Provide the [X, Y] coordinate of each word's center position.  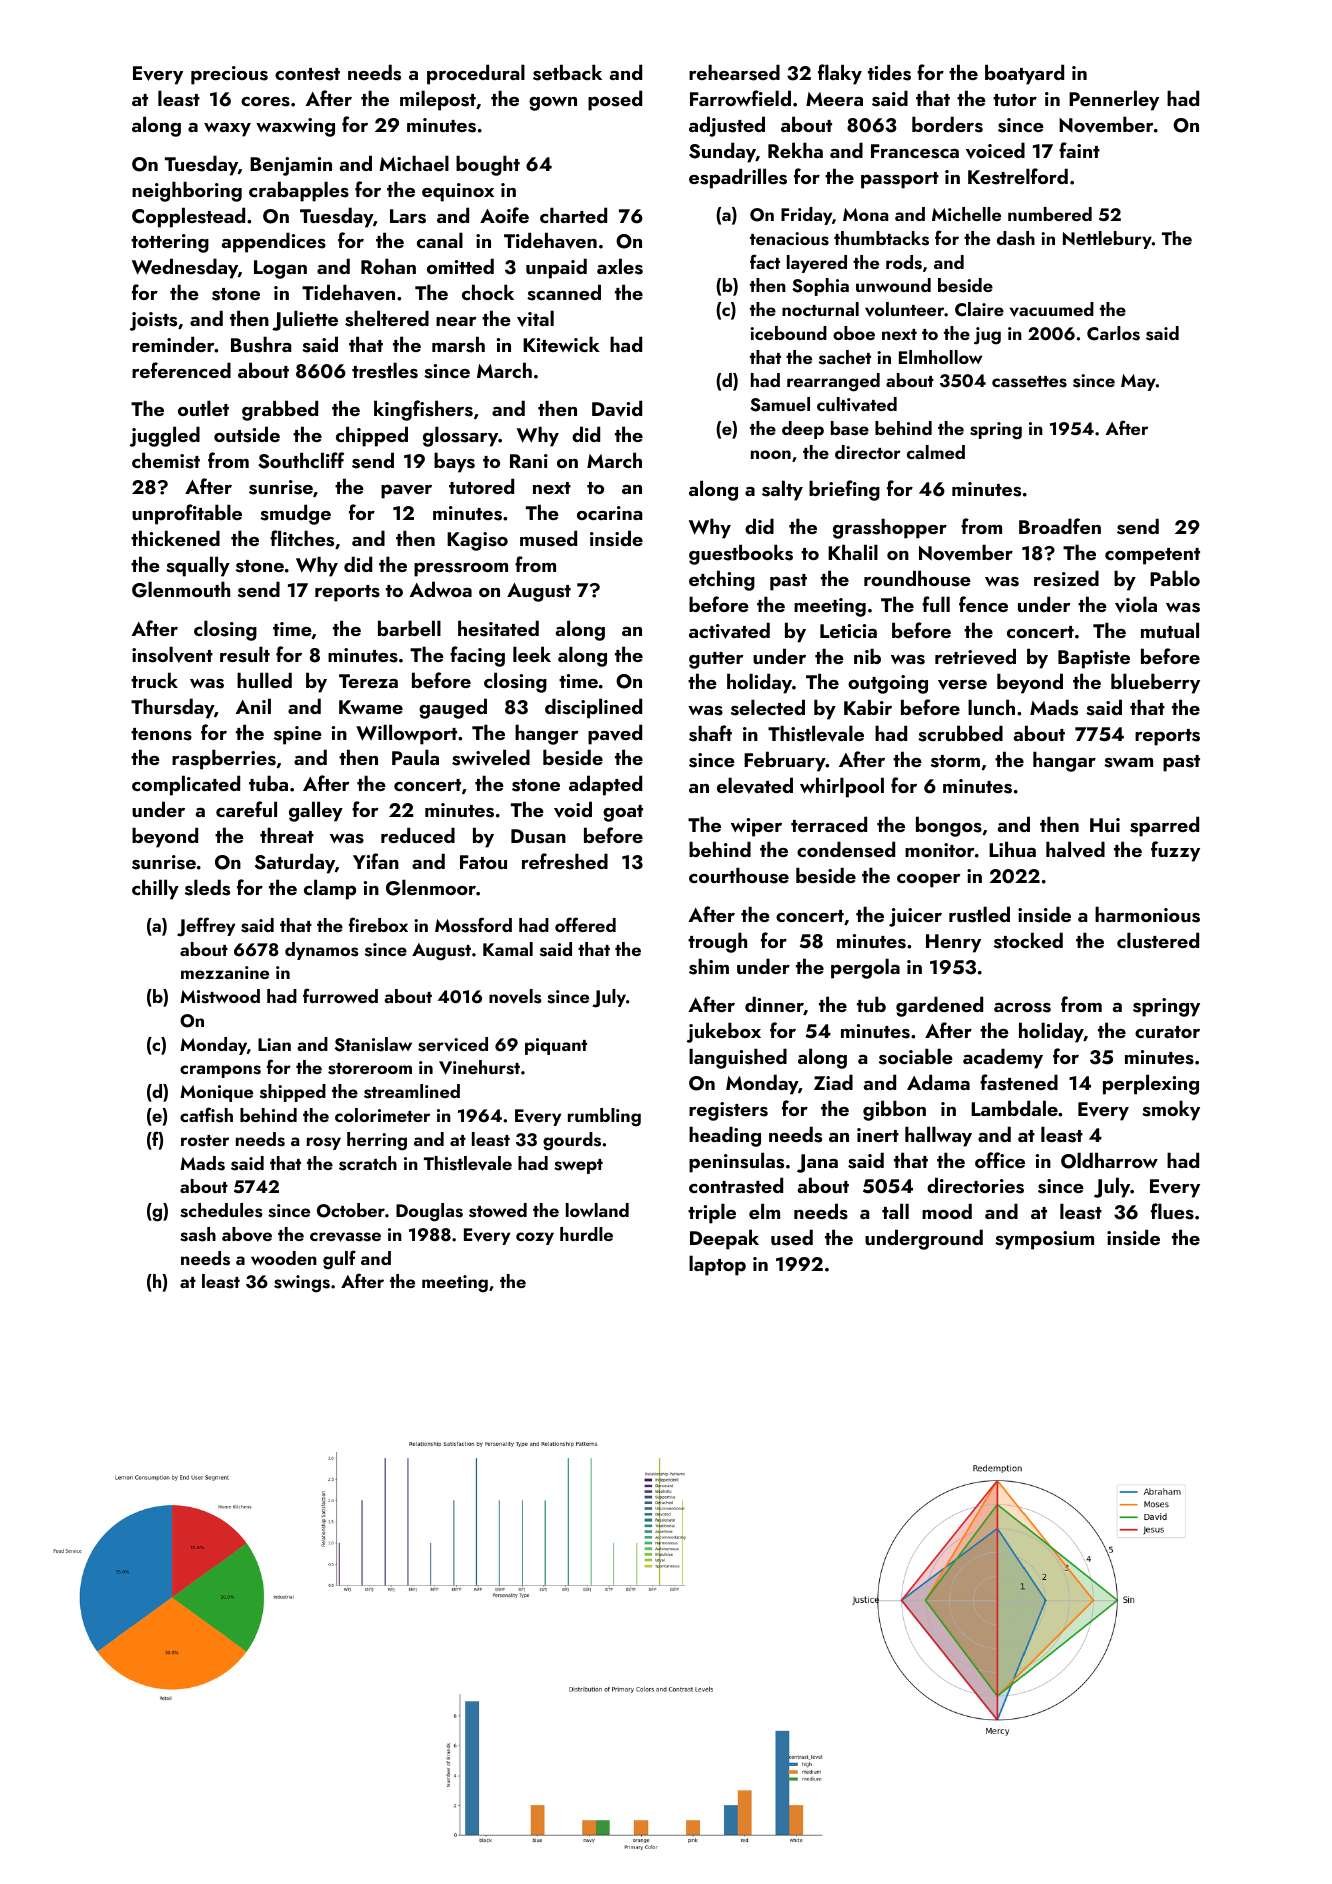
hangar [1064, 761]
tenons [161, 734]
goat [623, 813]
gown [553, 104]
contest [307, 74]
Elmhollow [940, 357]
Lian [274, 1044]
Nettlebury [1107, 240]
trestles [385, 370]
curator [1167, 1032]
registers [728, 1111]
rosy [324, 1143]
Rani [529, 461]
